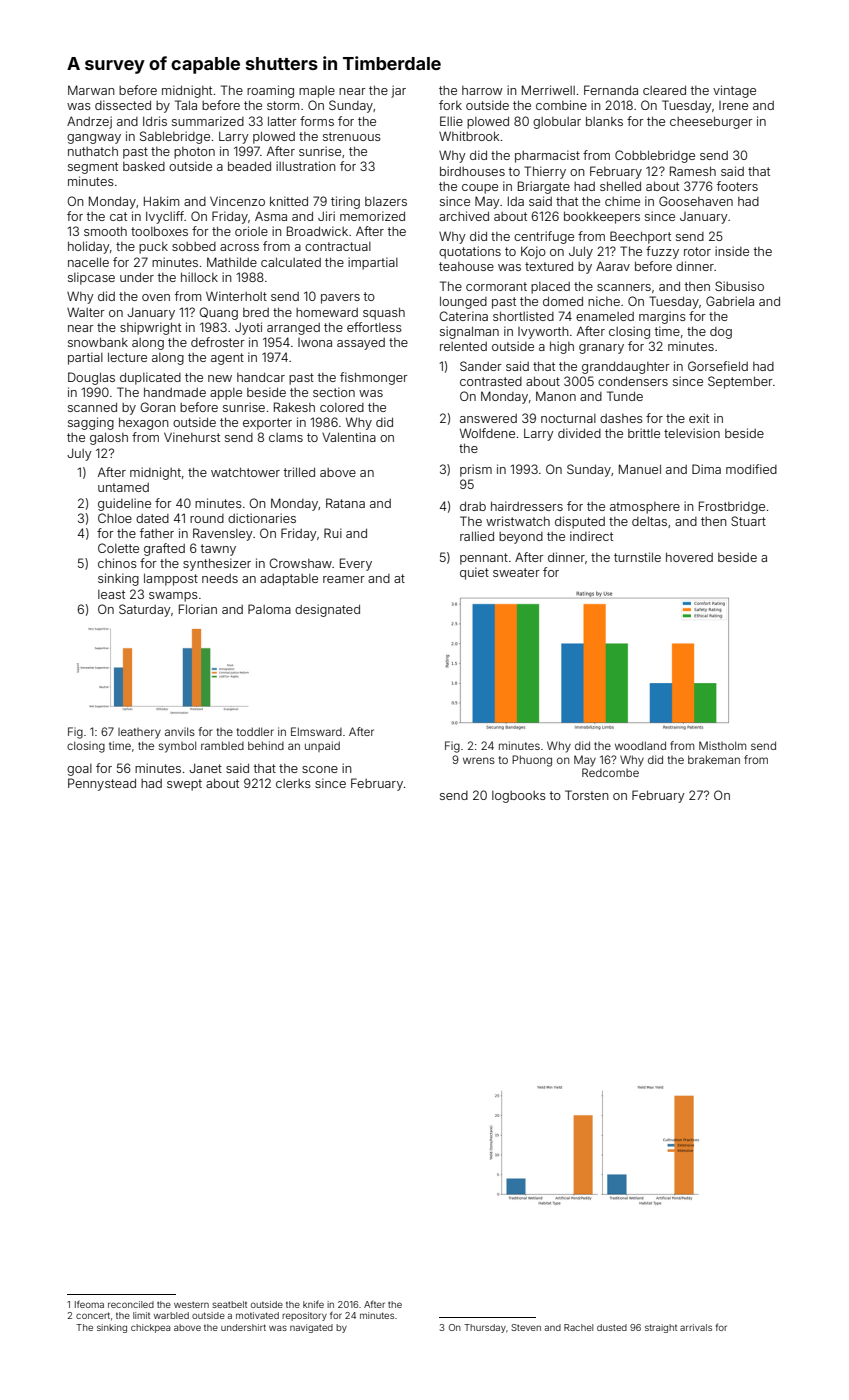 The image size is (849, 1400). I want to click on toddler, so click(255, 731).
